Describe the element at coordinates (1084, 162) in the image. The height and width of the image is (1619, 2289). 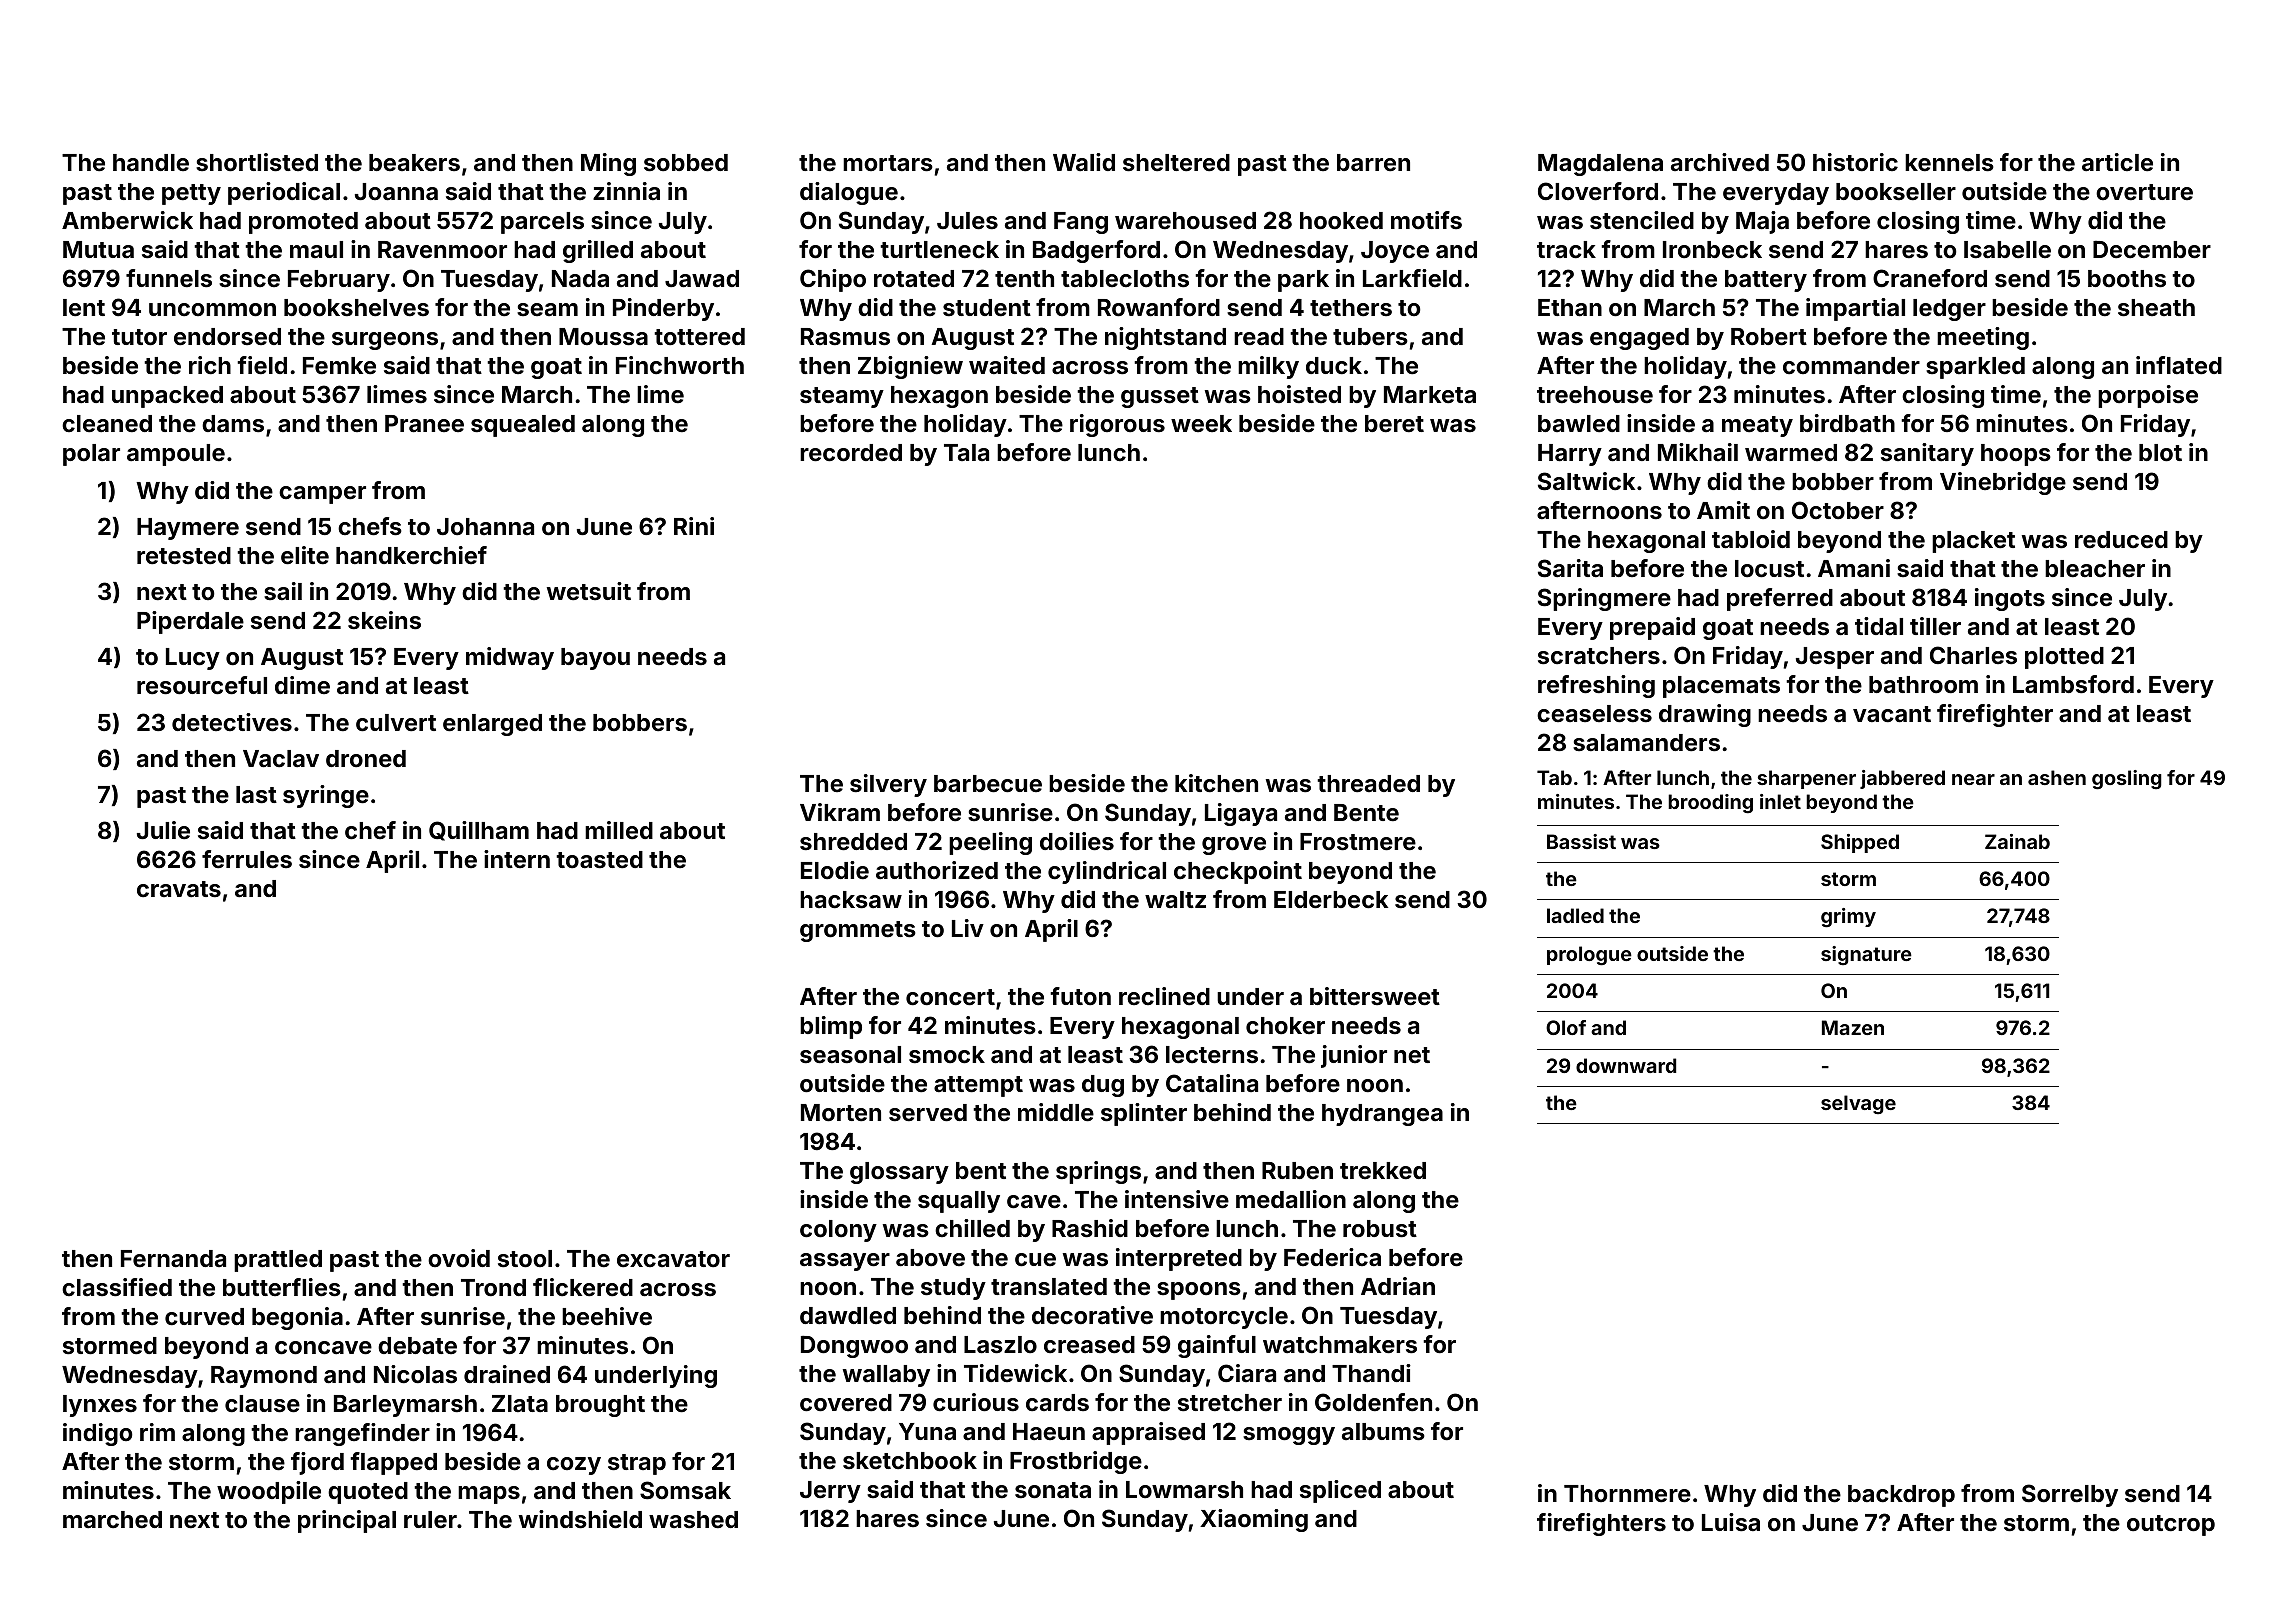
I see `Walid` at that location.
